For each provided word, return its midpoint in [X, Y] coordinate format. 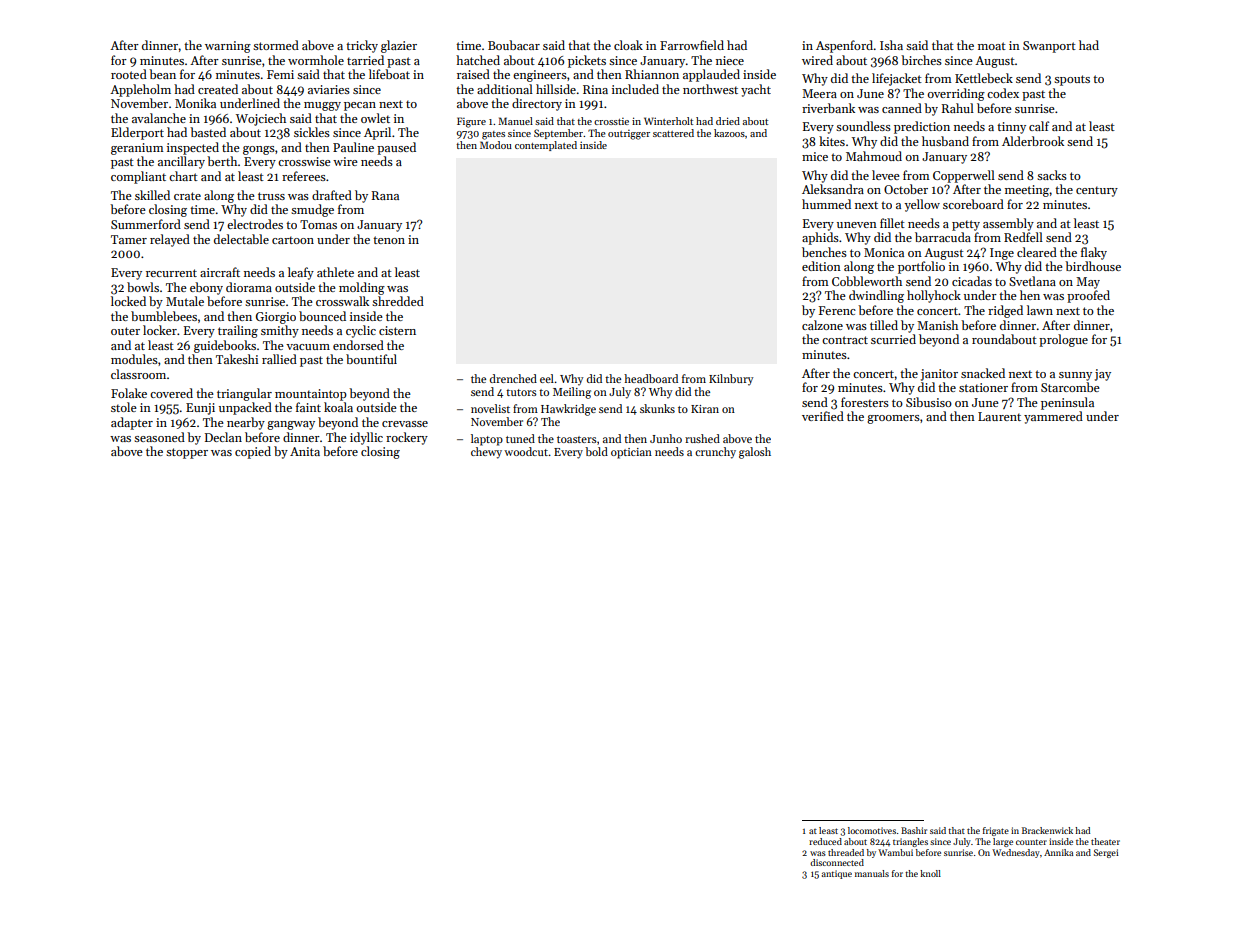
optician [631, 453]
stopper [187, 453]
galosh [755, 453]
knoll [930, 873]
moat [992, 46]
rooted [129, 74]
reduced [825, 841]
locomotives [872, 830]
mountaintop [311, 395]
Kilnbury [731, 380]
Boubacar [514, 45]
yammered [1053, 417]
